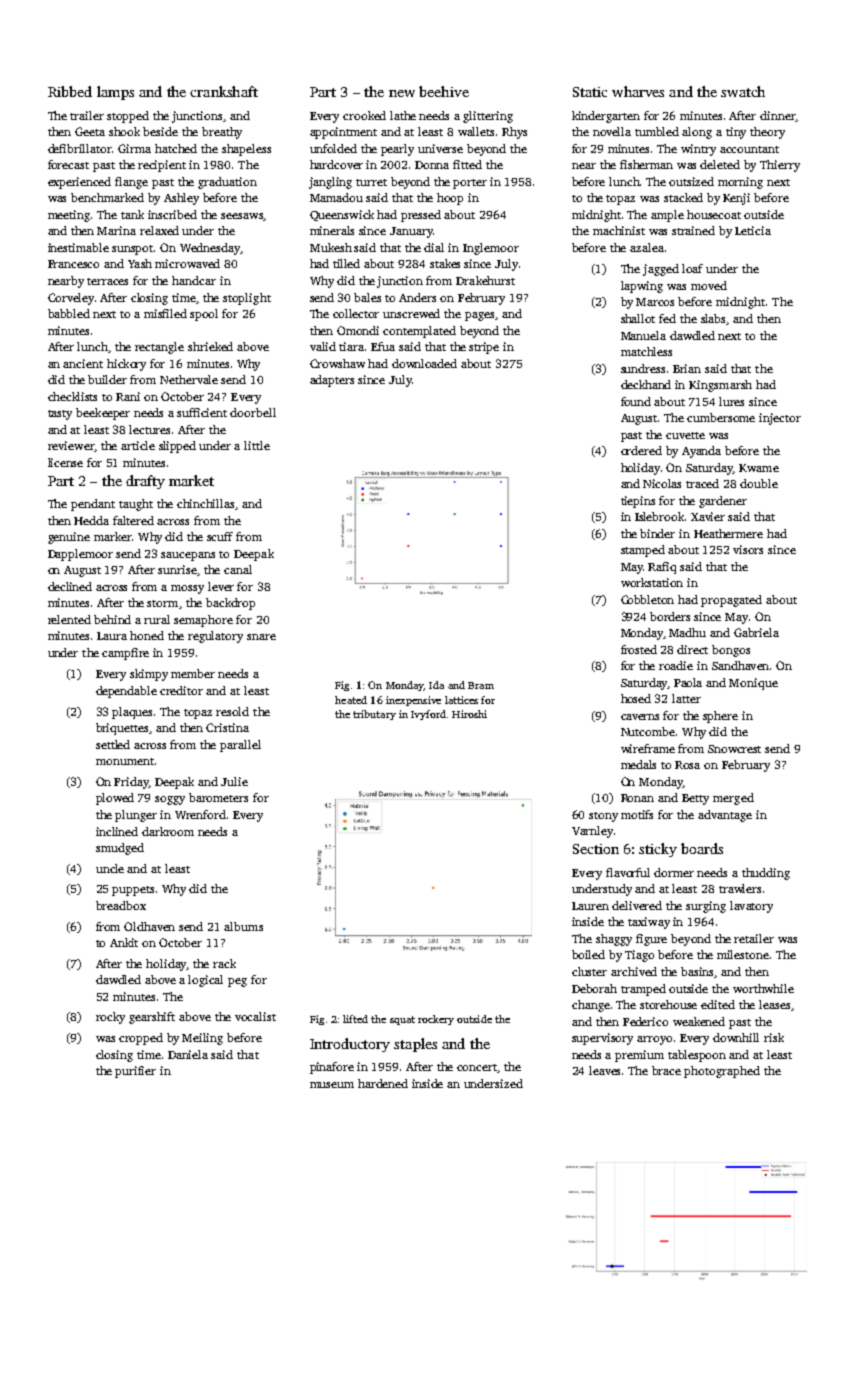 This page has width=849, height=1400. What do you see at coordinates (743, 91) in the page?
I see `swatch` at bounding box center [743, 91].
